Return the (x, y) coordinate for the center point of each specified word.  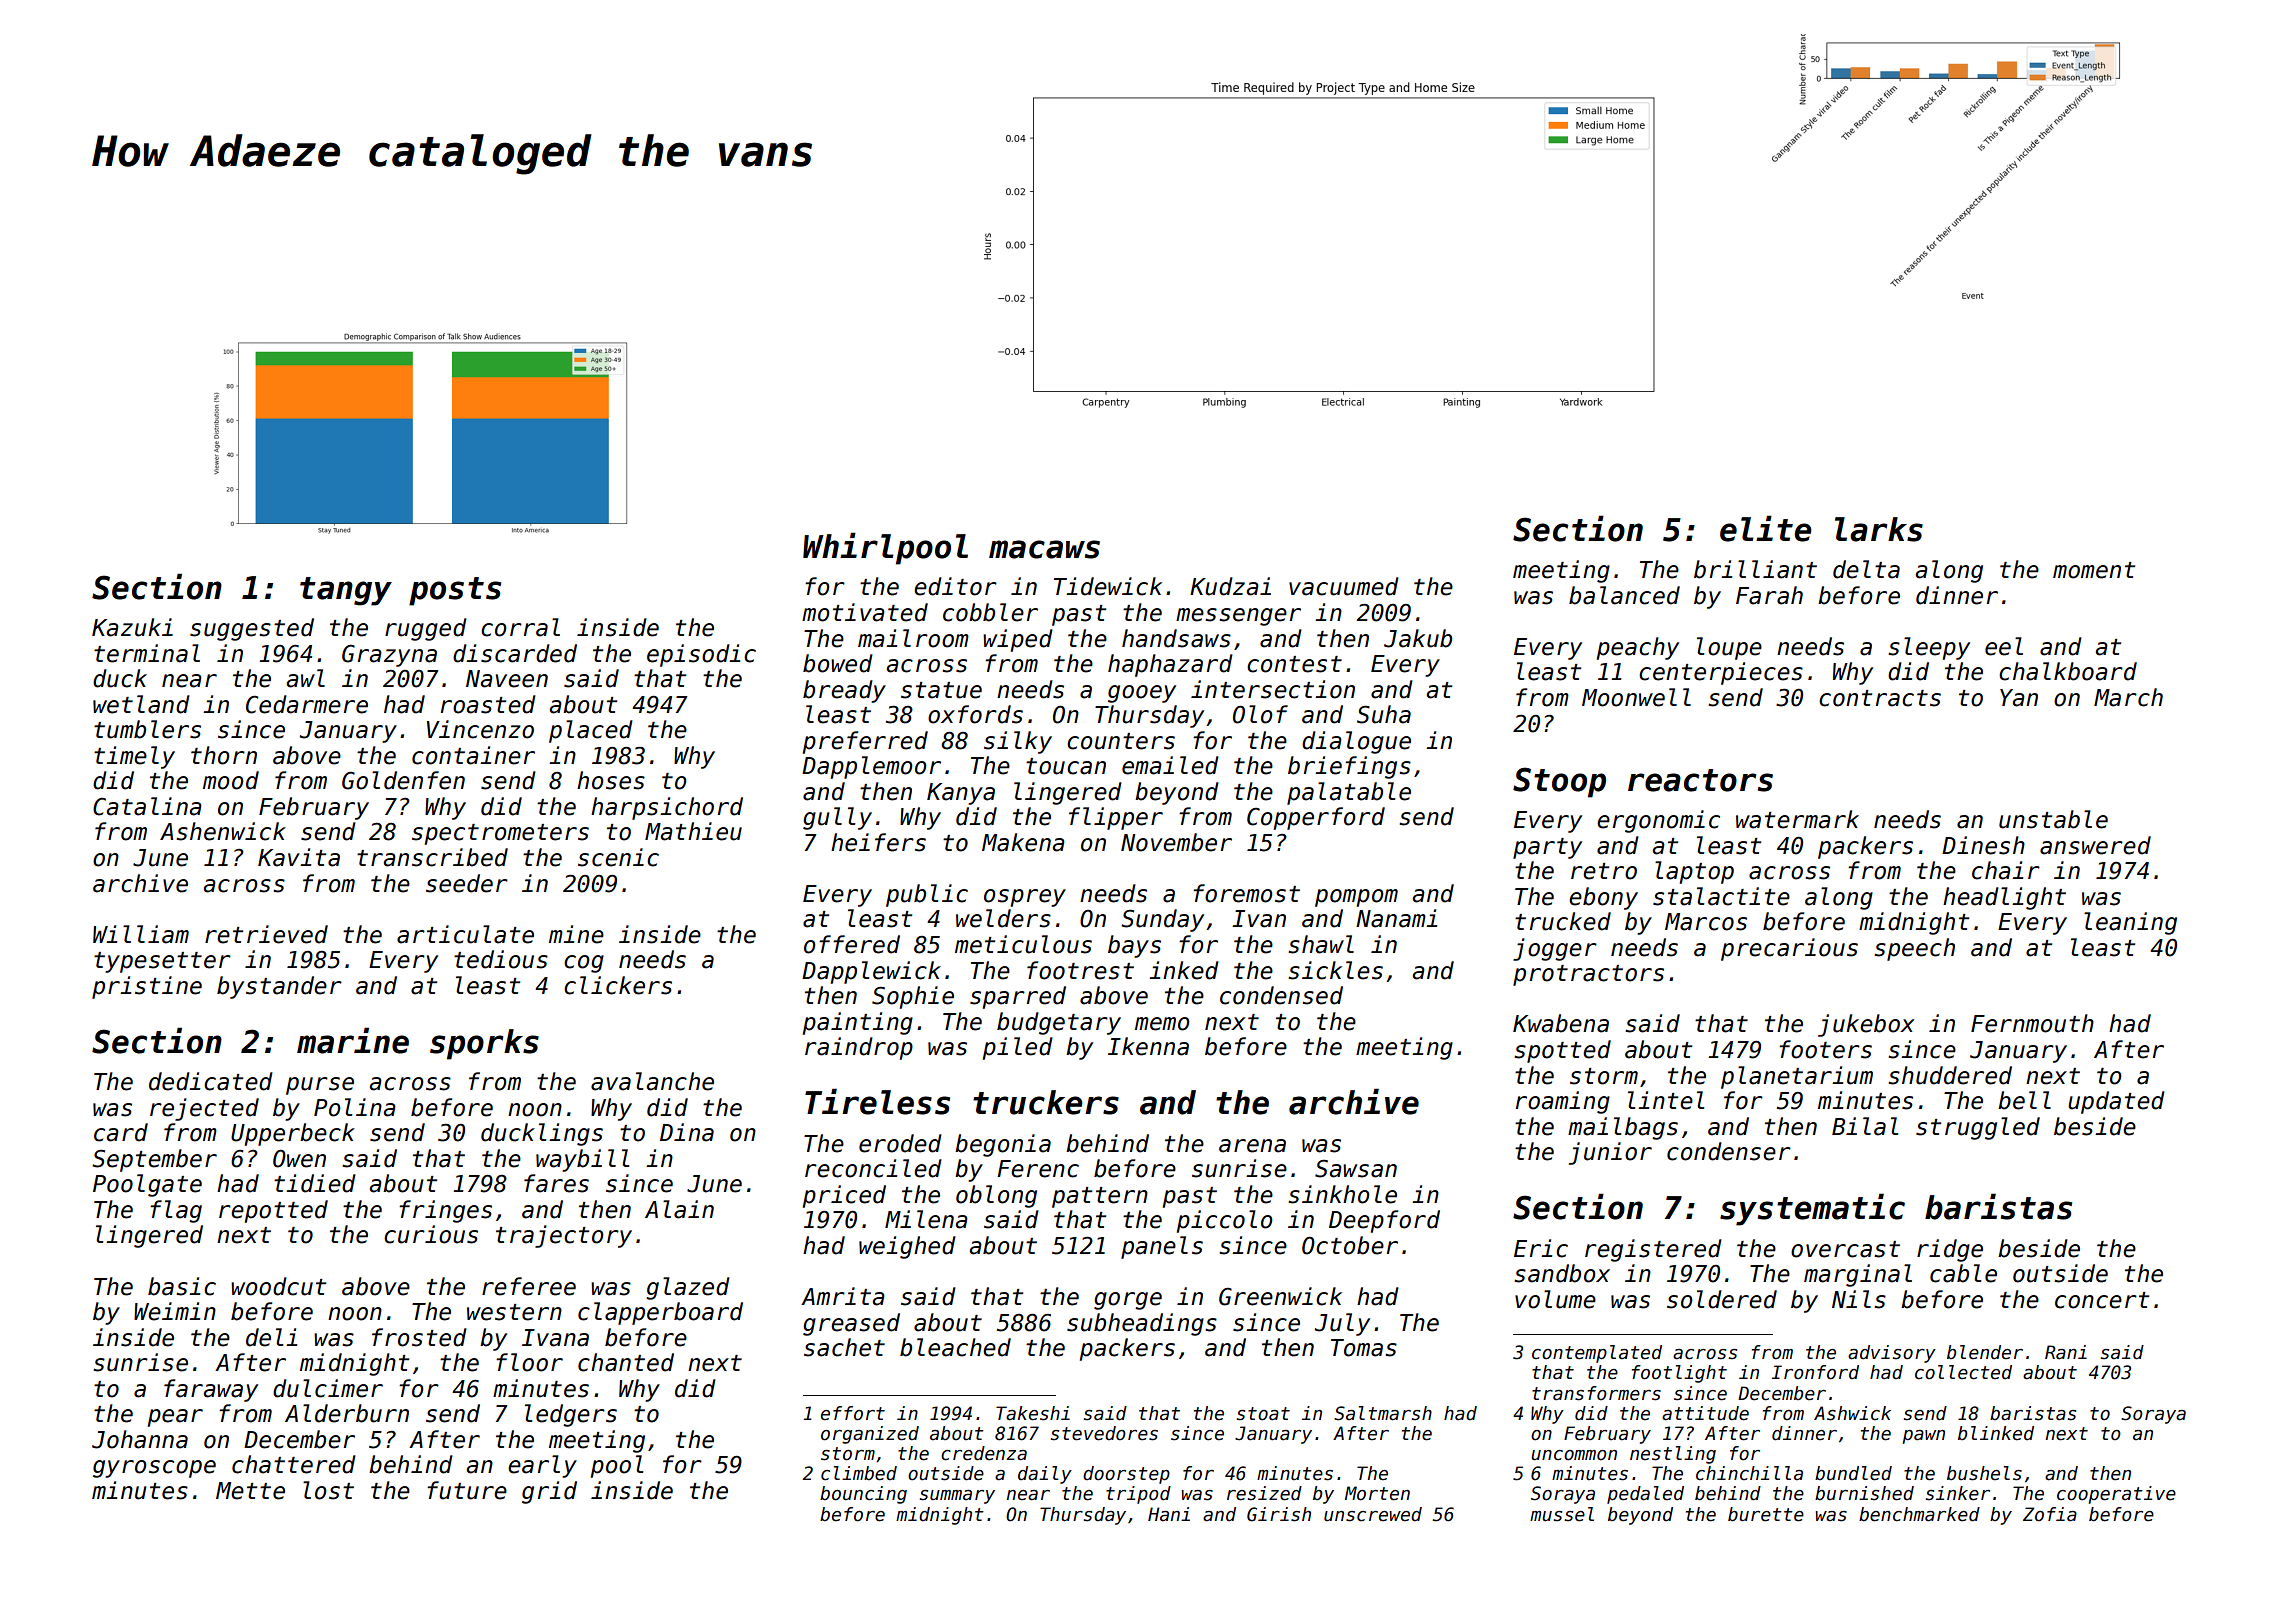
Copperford (1316, 818)
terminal (147, 653)
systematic (1812, 1209)
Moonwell (1636, 697)
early (542, 1466)
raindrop (859, 1048)
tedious (501, 959)
